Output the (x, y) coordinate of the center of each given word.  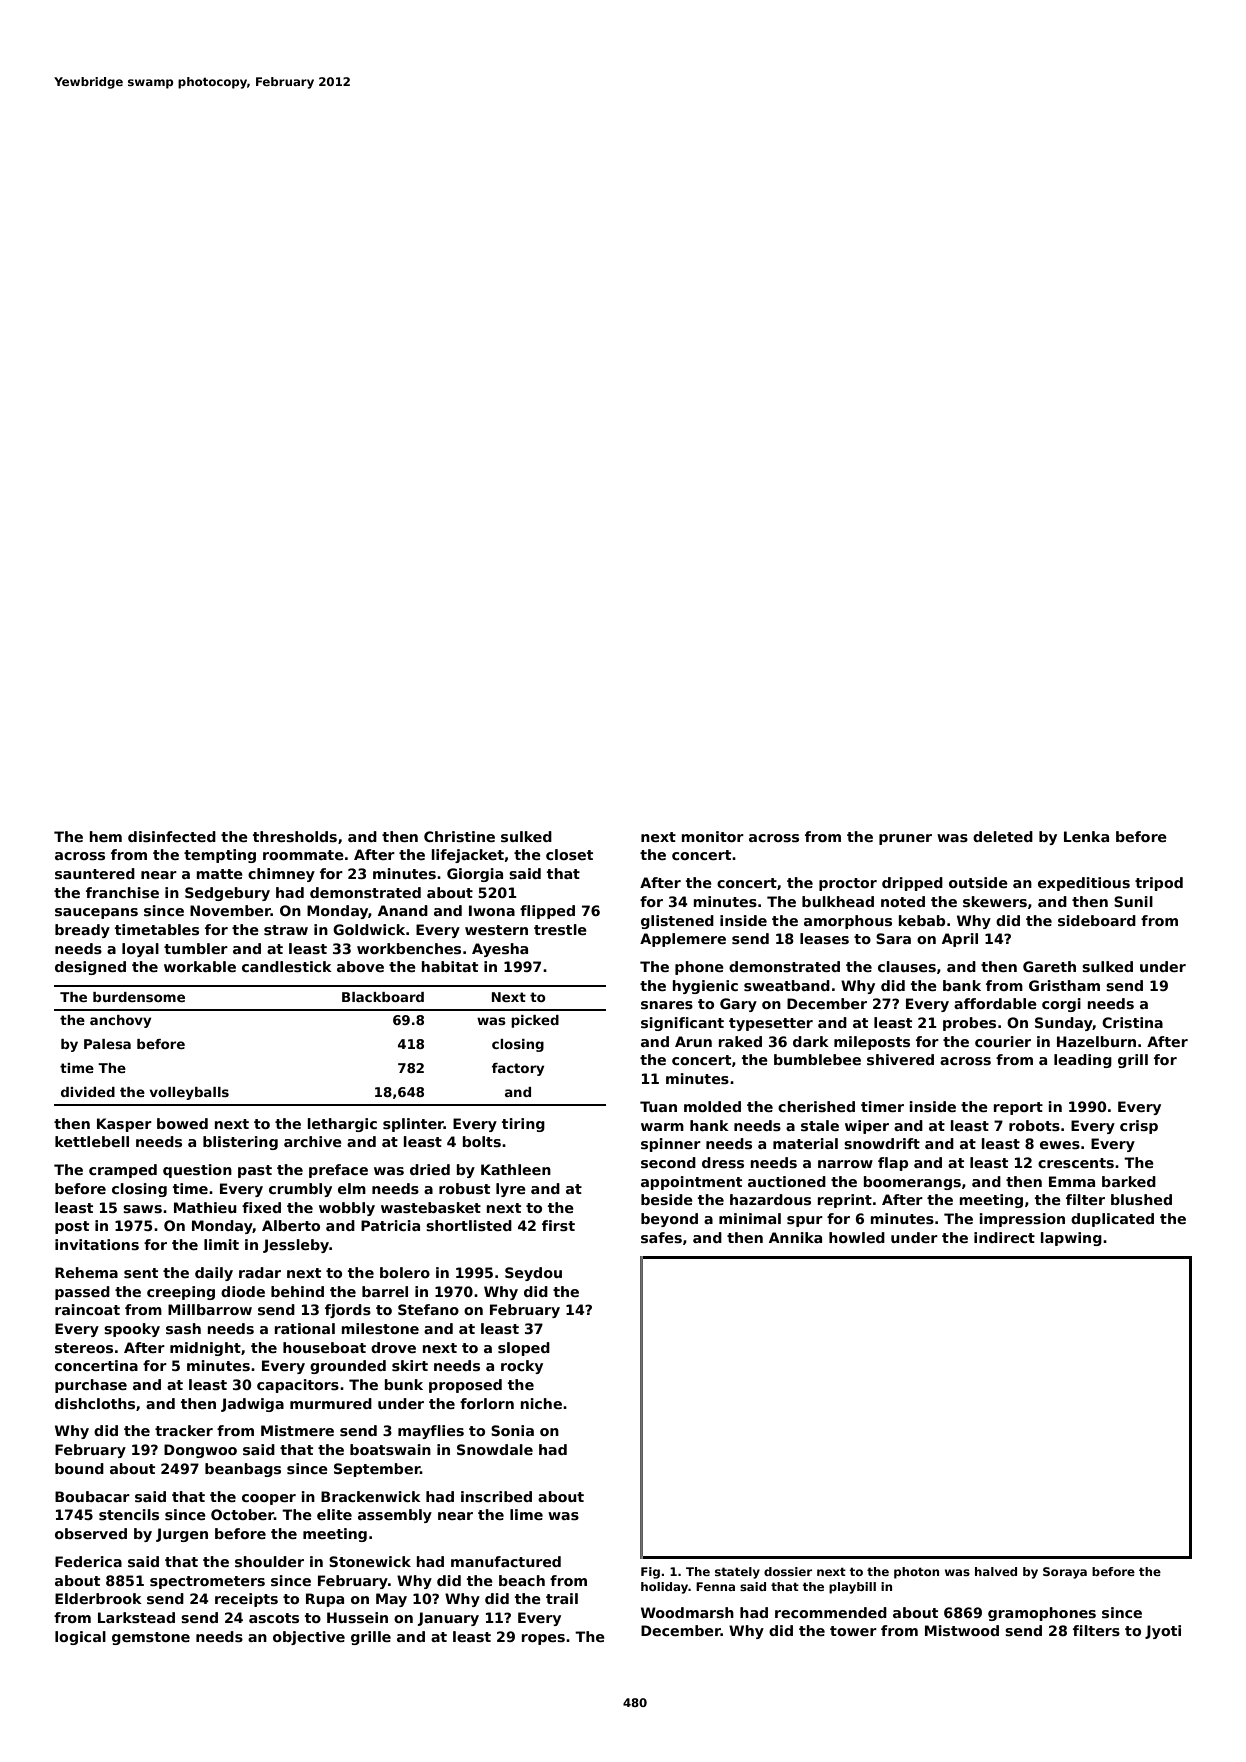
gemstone (151, 1638)
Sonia (512, 1430)
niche (541, 1403)
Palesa (107, 1044)
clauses (907, 966)
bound (79, 1468)
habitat (450, 966)
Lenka (1086, 836)
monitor (712, 836)
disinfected (172, 836)
